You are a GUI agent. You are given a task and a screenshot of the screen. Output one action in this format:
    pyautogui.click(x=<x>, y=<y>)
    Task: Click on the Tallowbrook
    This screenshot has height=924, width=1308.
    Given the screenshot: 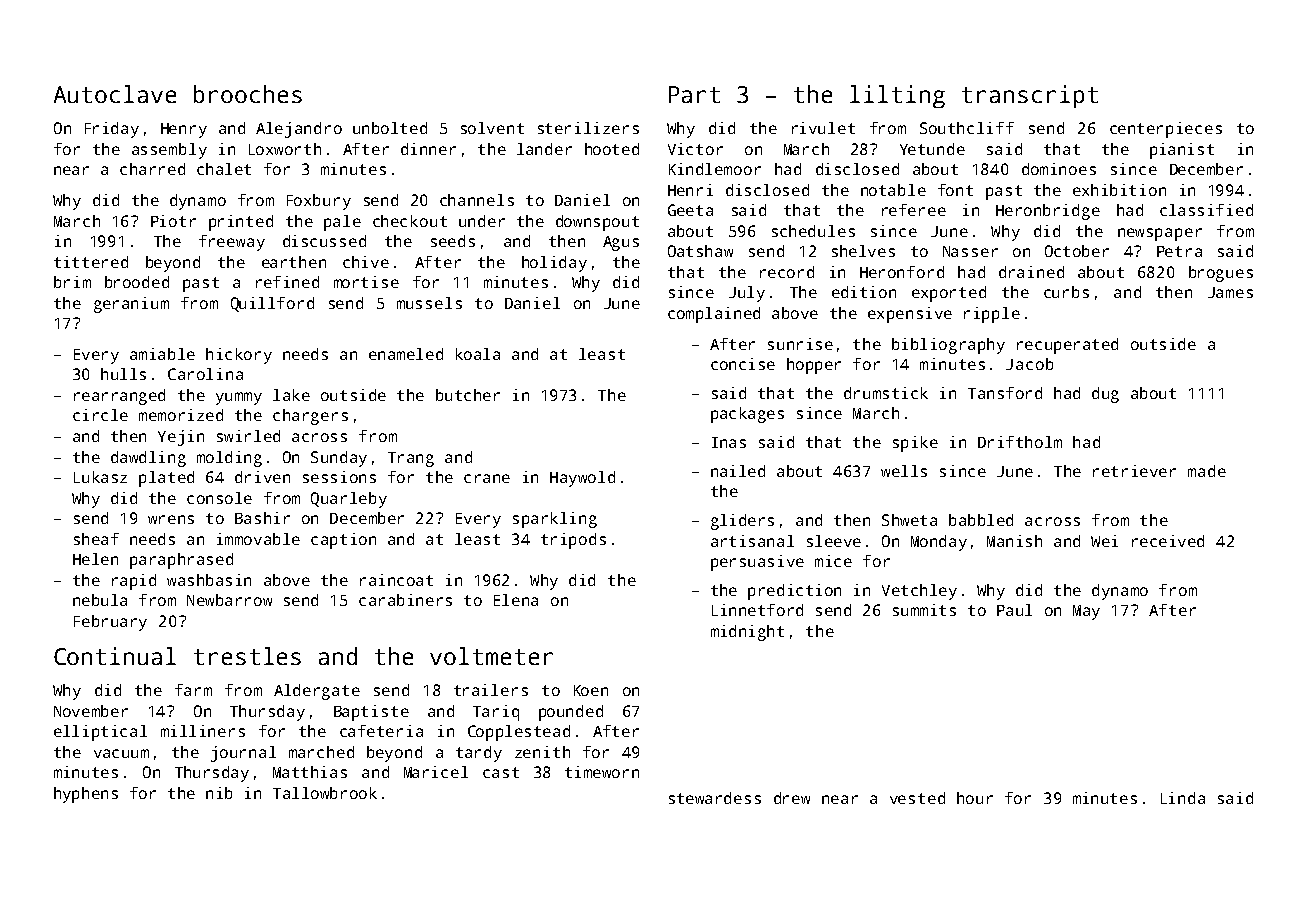 What is the action you would take?
    pyautogui.click(x=325, y=793)
